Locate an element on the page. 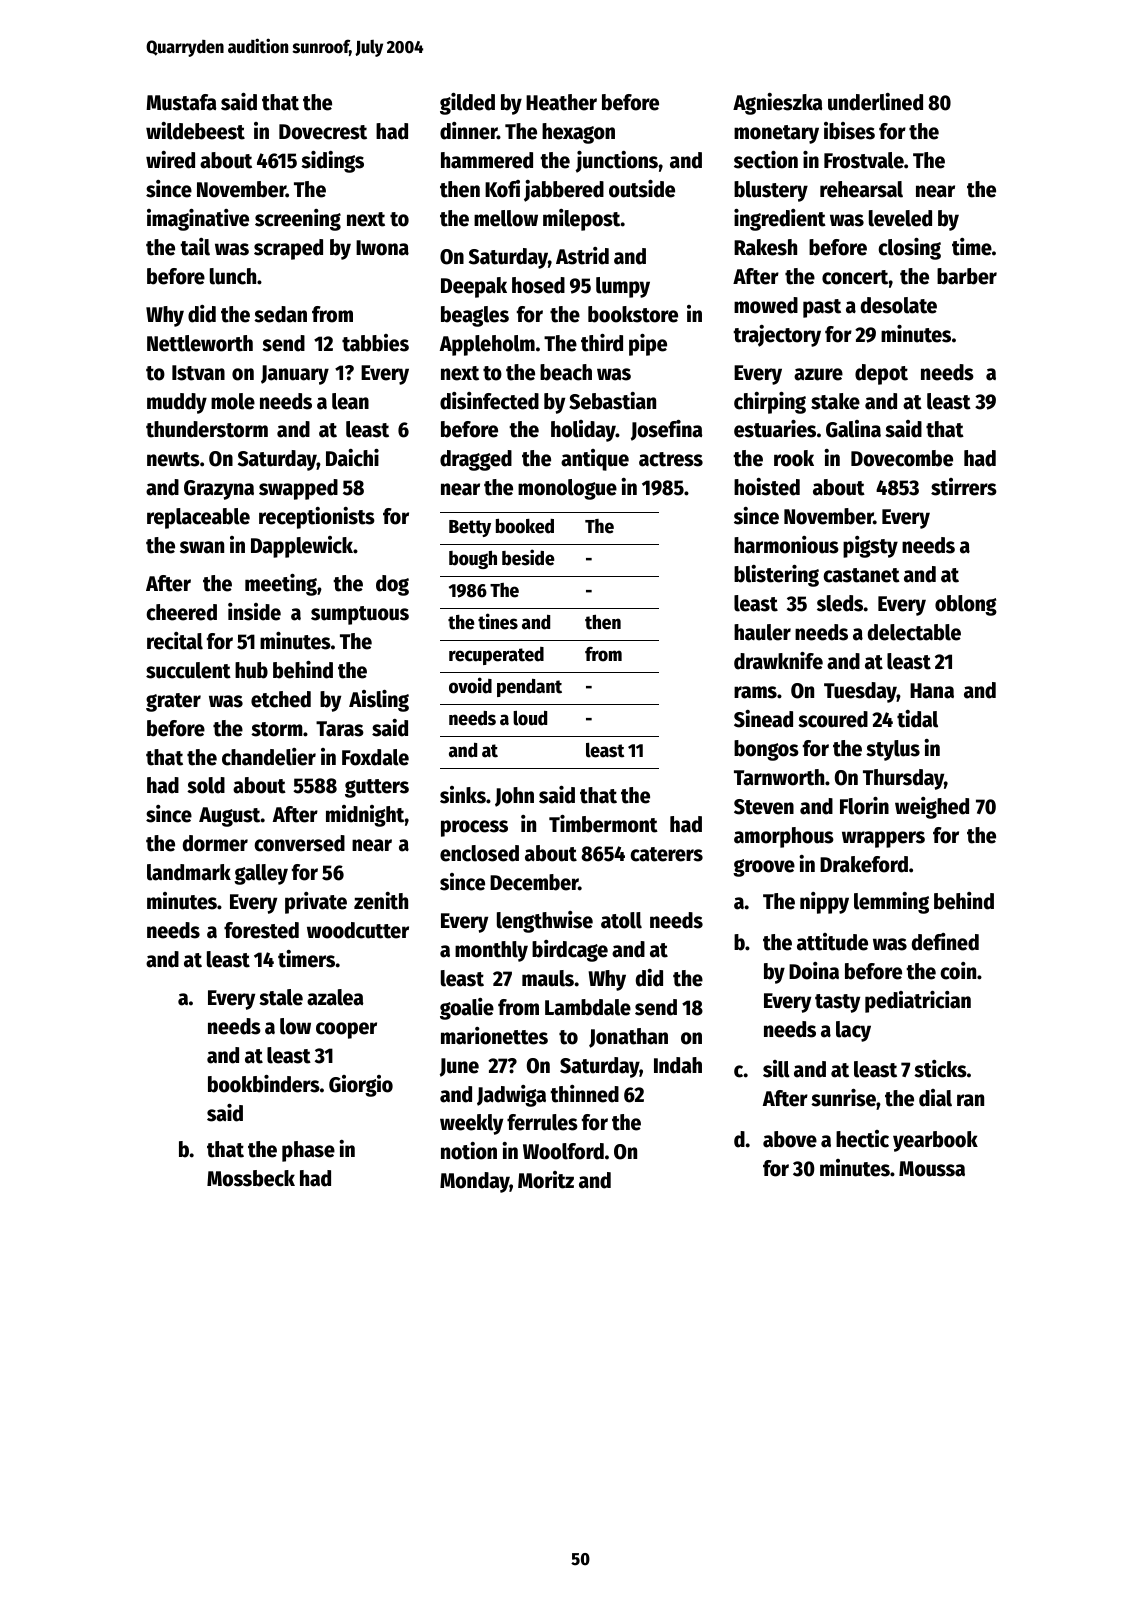  sedan is located at coordinates (280, 314).
